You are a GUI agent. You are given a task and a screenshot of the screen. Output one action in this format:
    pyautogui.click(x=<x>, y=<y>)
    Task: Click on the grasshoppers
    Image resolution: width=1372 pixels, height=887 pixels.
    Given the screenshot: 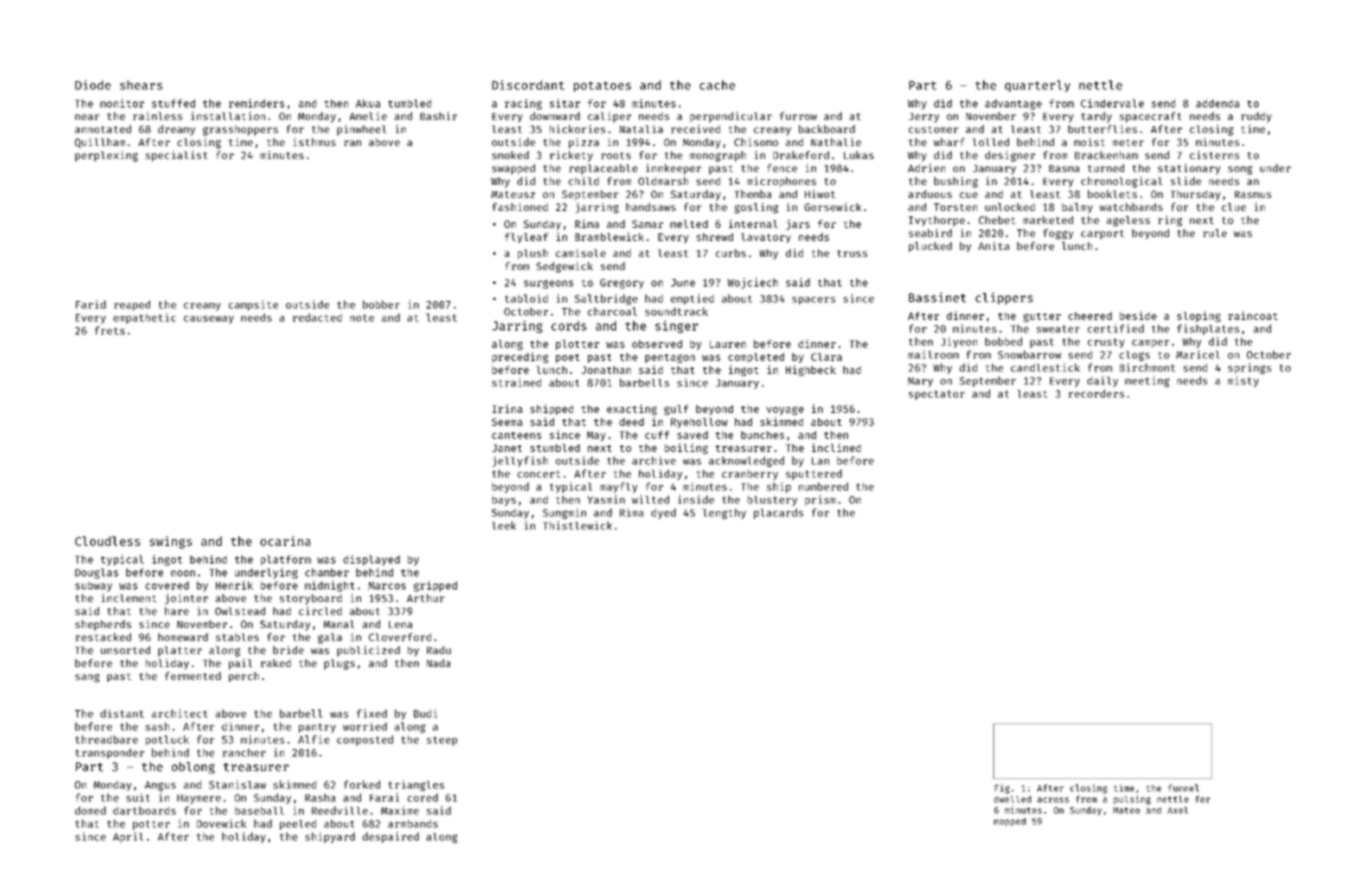 What is the action you would take?
    pyautogui.click(x=240, y=130)
